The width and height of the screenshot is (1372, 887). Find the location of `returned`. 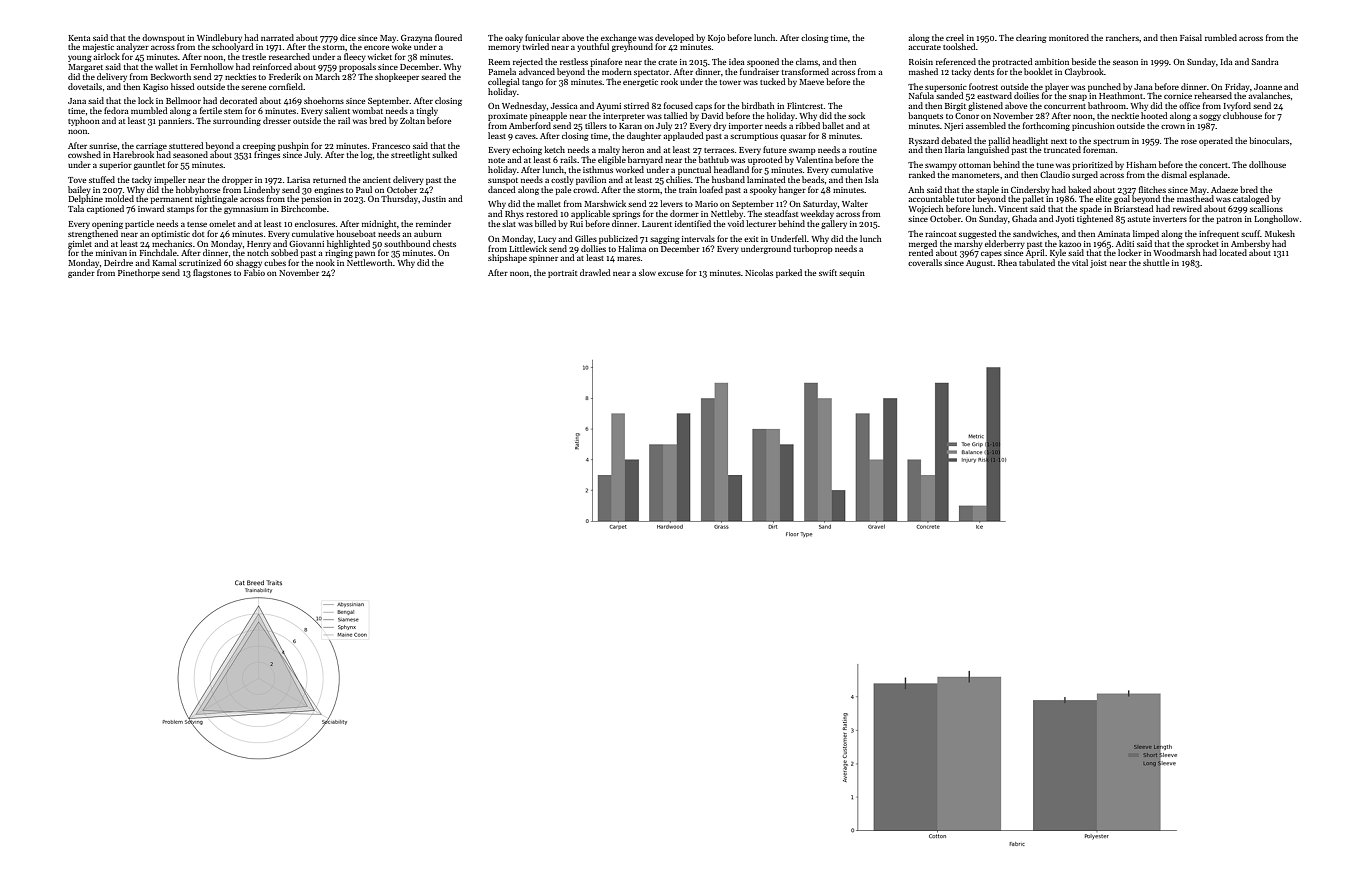

returned is located at coordinates (329, 179).
